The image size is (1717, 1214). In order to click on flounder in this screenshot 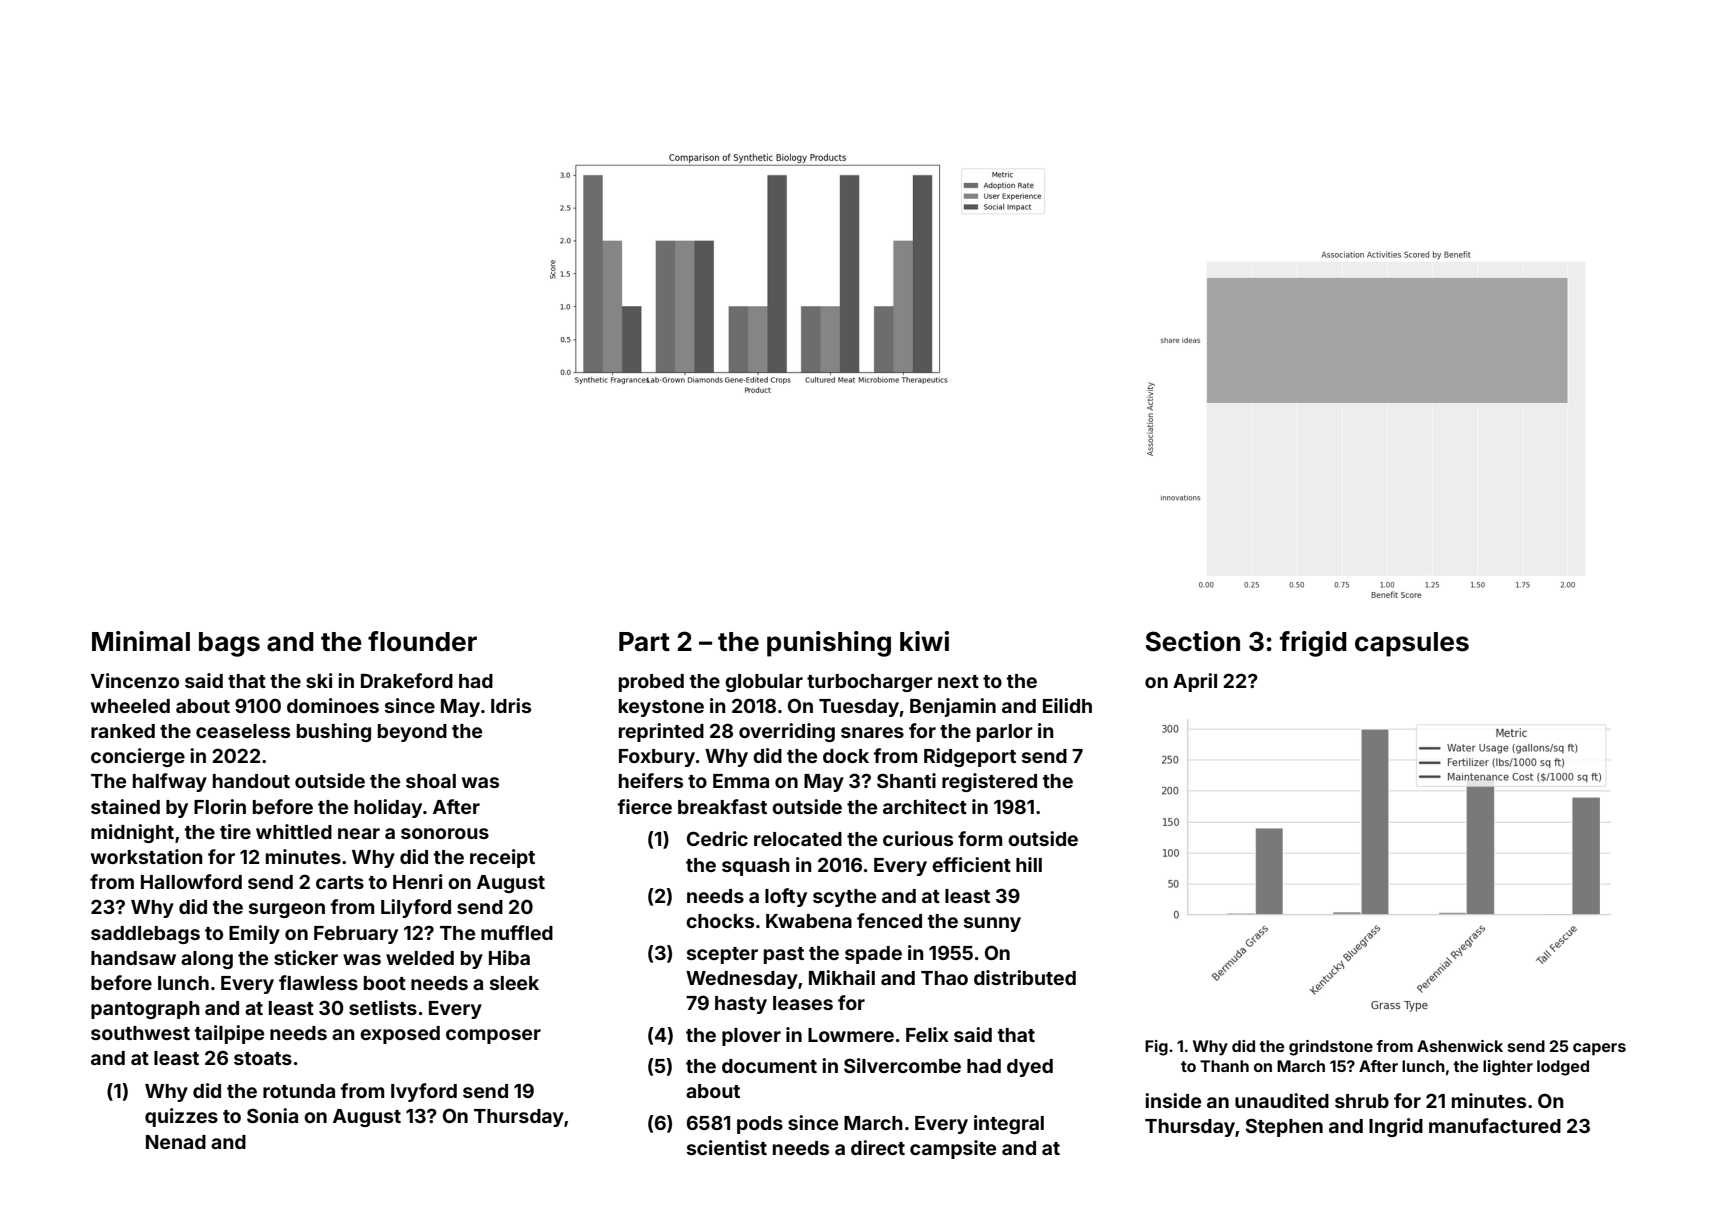, I will do `click(422, 641)`.
